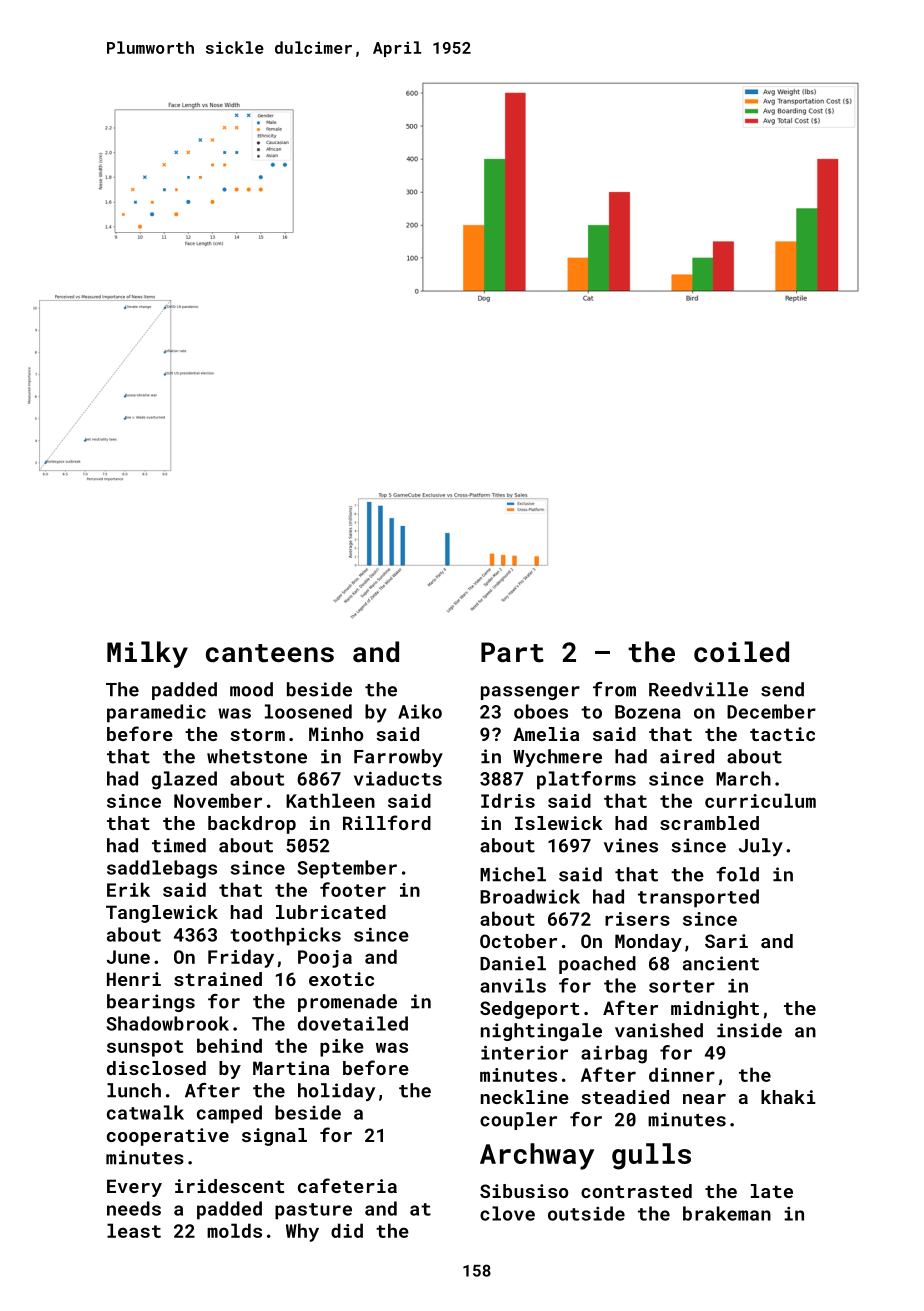  What do you see at coordinates (162, 914) in the screenshot?
I see `Tanglewick` at bounding box center [162, 914].
